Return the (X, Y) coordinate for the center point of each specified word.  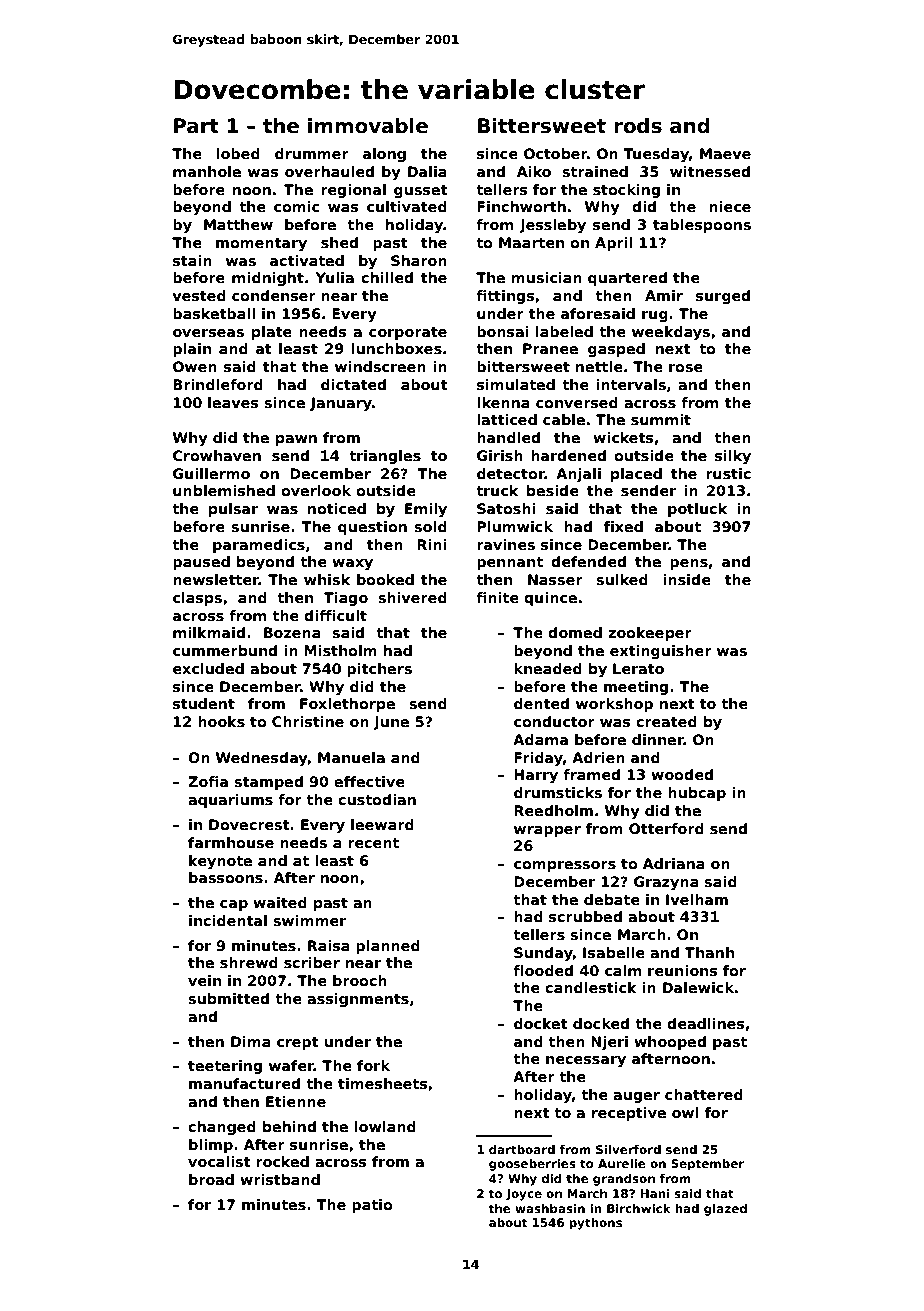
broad (211, 1179)
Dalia (427, 171)
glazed (725, 1210)
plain (192, 350)
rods (638, 126)
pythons (595, 1224)
